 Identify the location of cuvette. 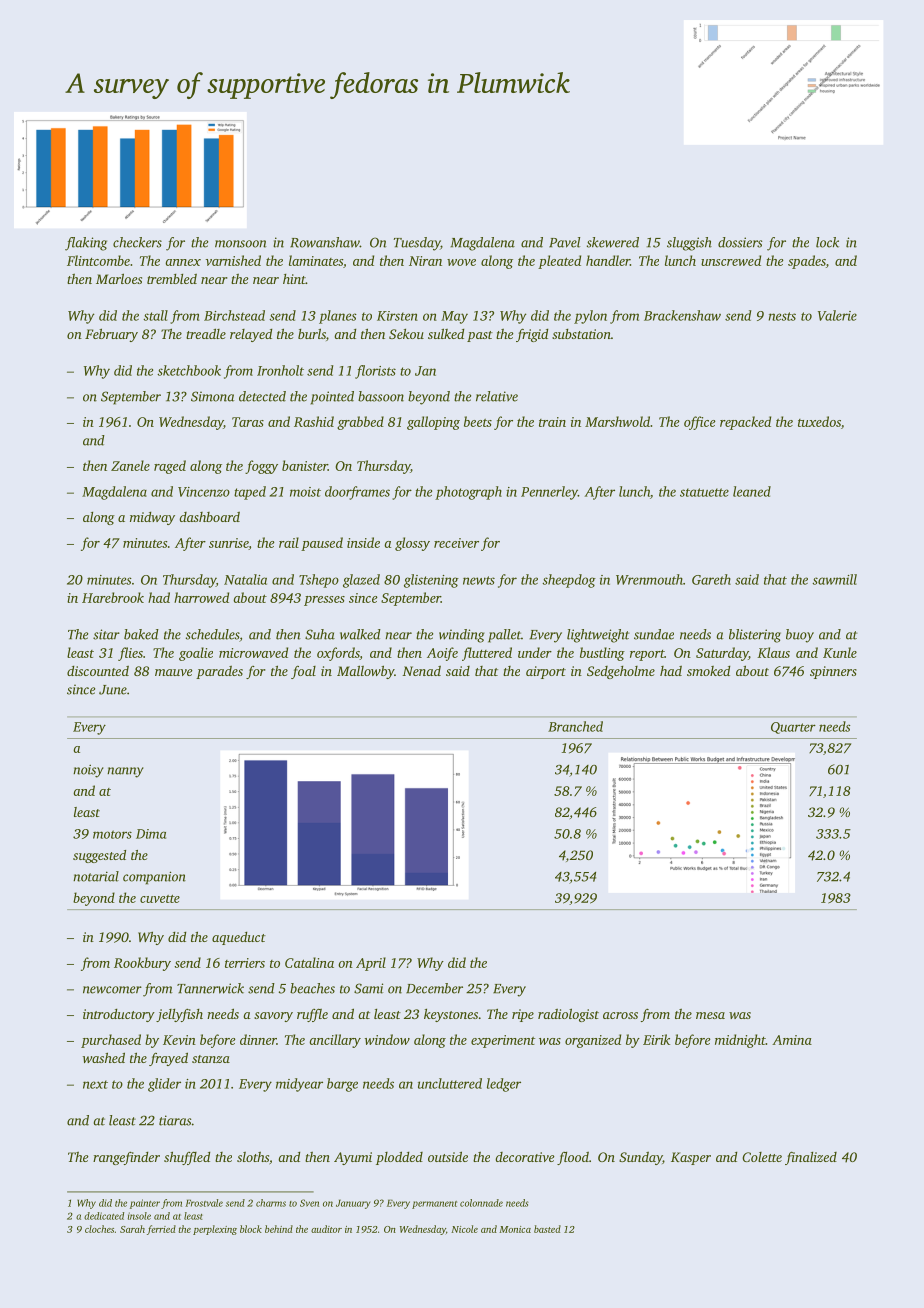
(160, 899).
